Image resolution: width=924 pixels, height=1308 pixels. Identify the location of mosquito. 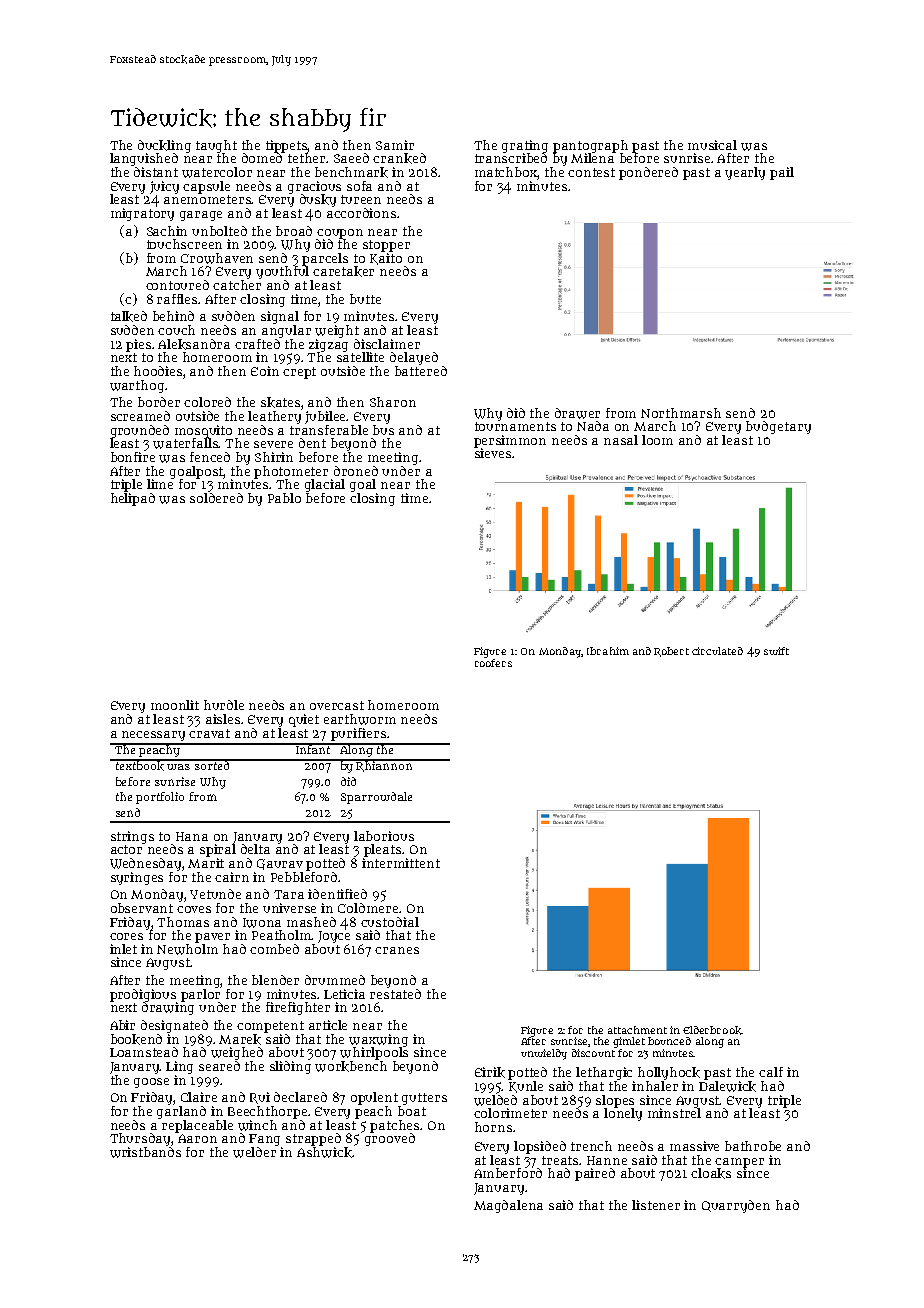
(203, 431).
